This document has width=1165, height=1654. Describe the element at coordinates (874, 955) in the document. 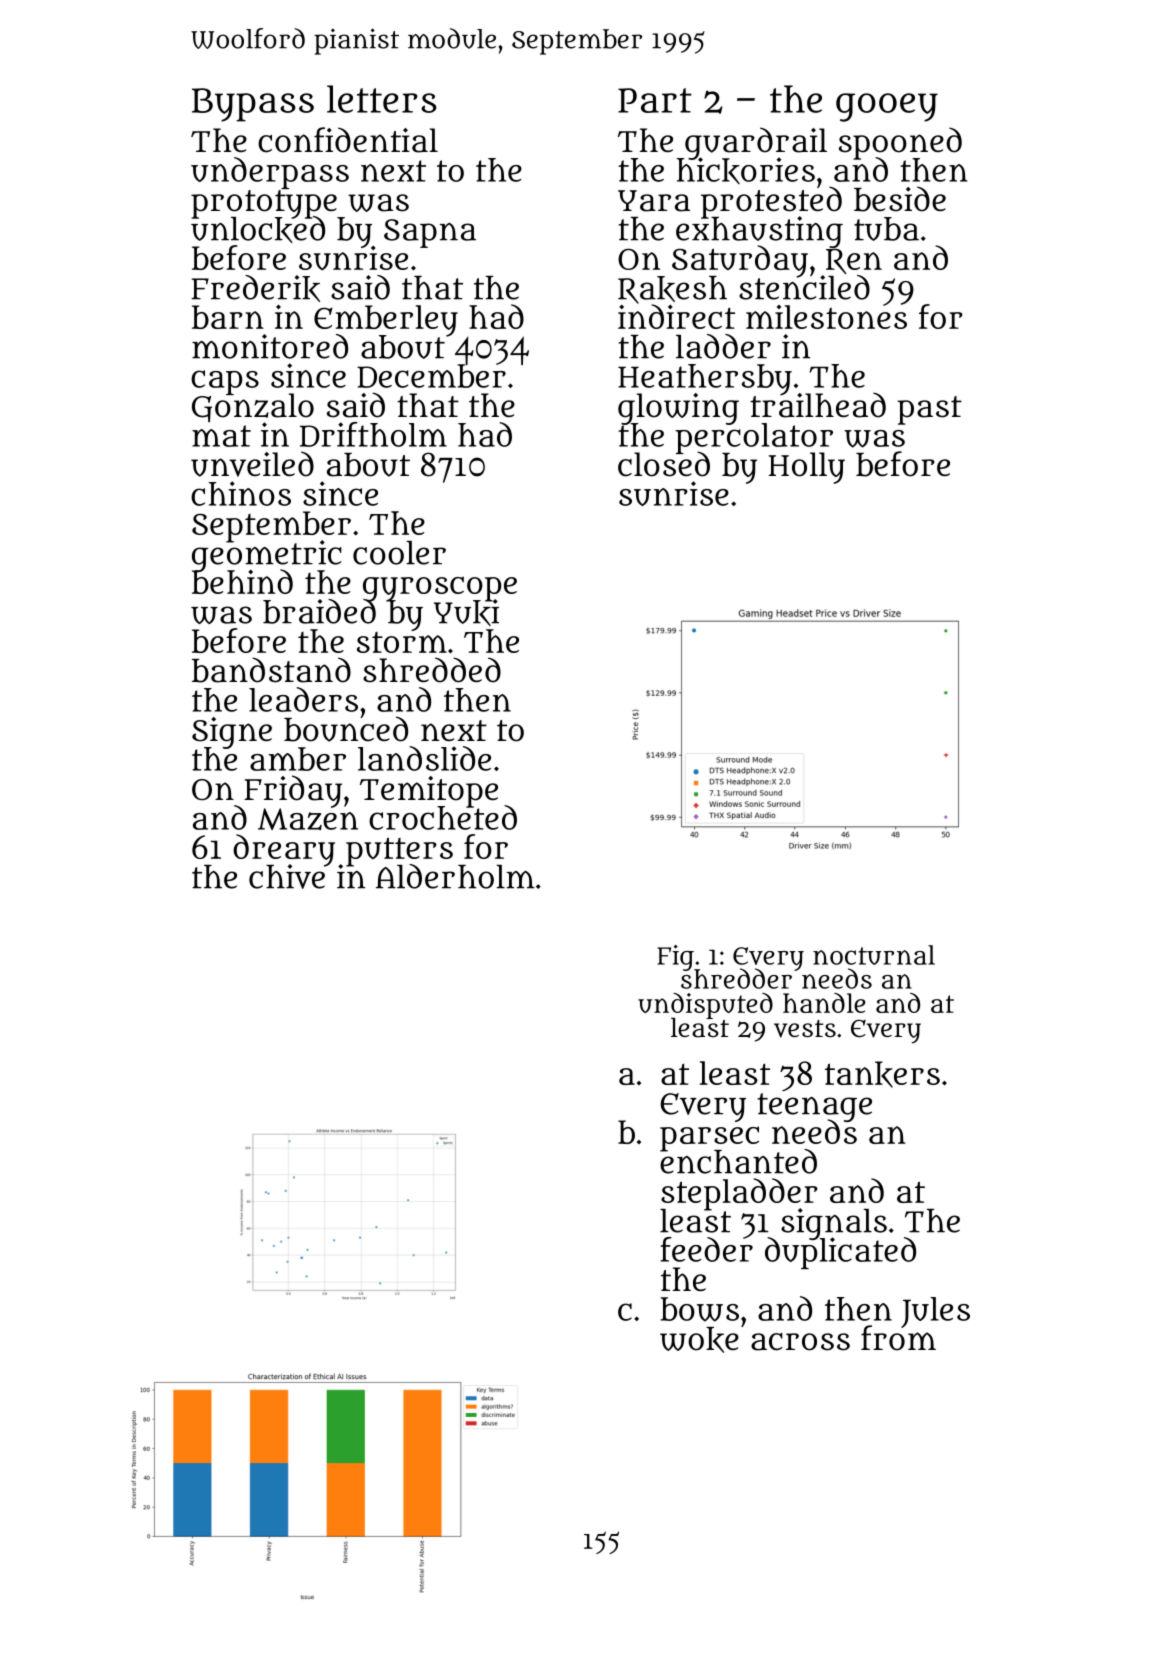

I see `nocturnal` at that location.
